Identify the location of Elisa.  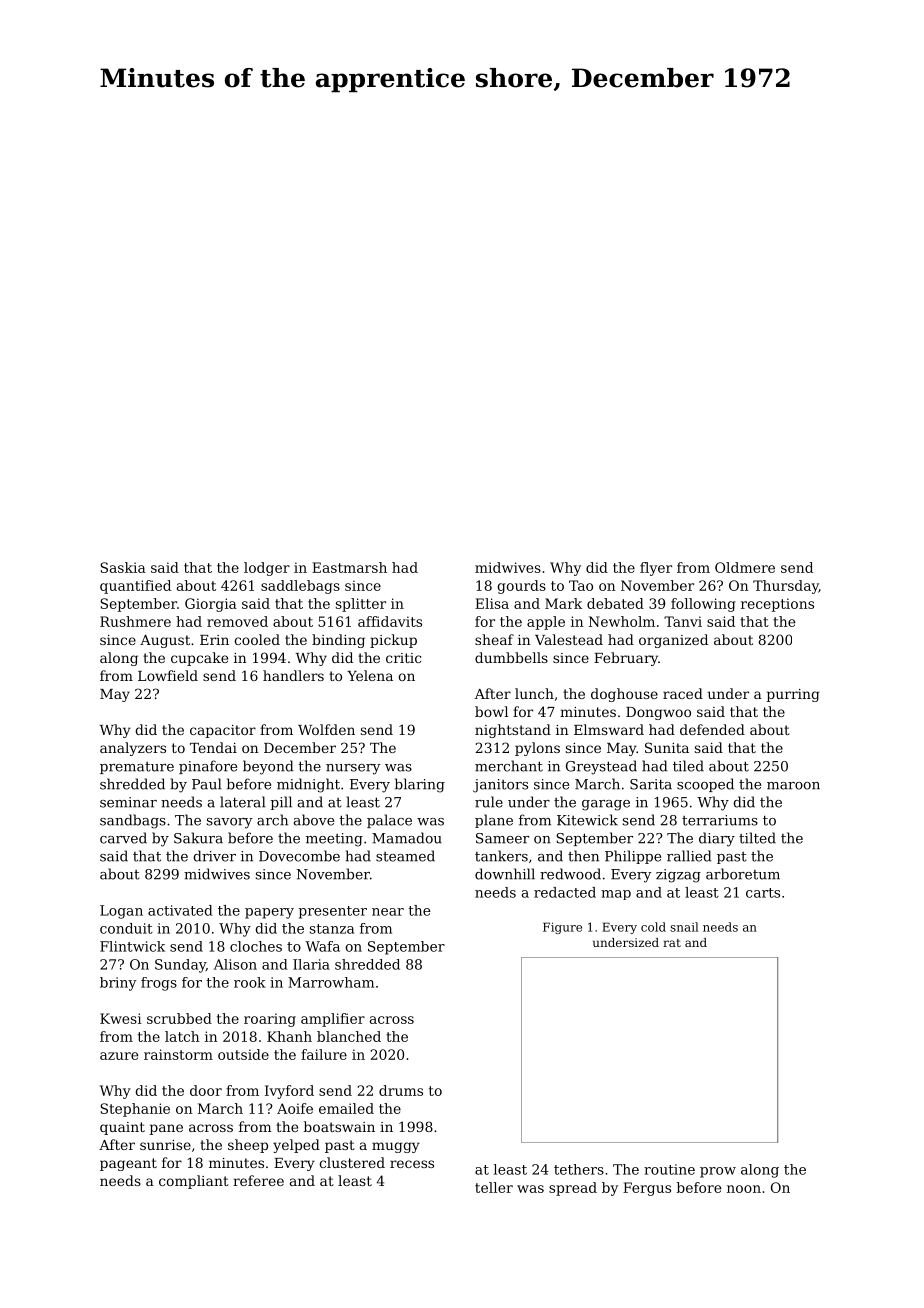
(492, 603).
